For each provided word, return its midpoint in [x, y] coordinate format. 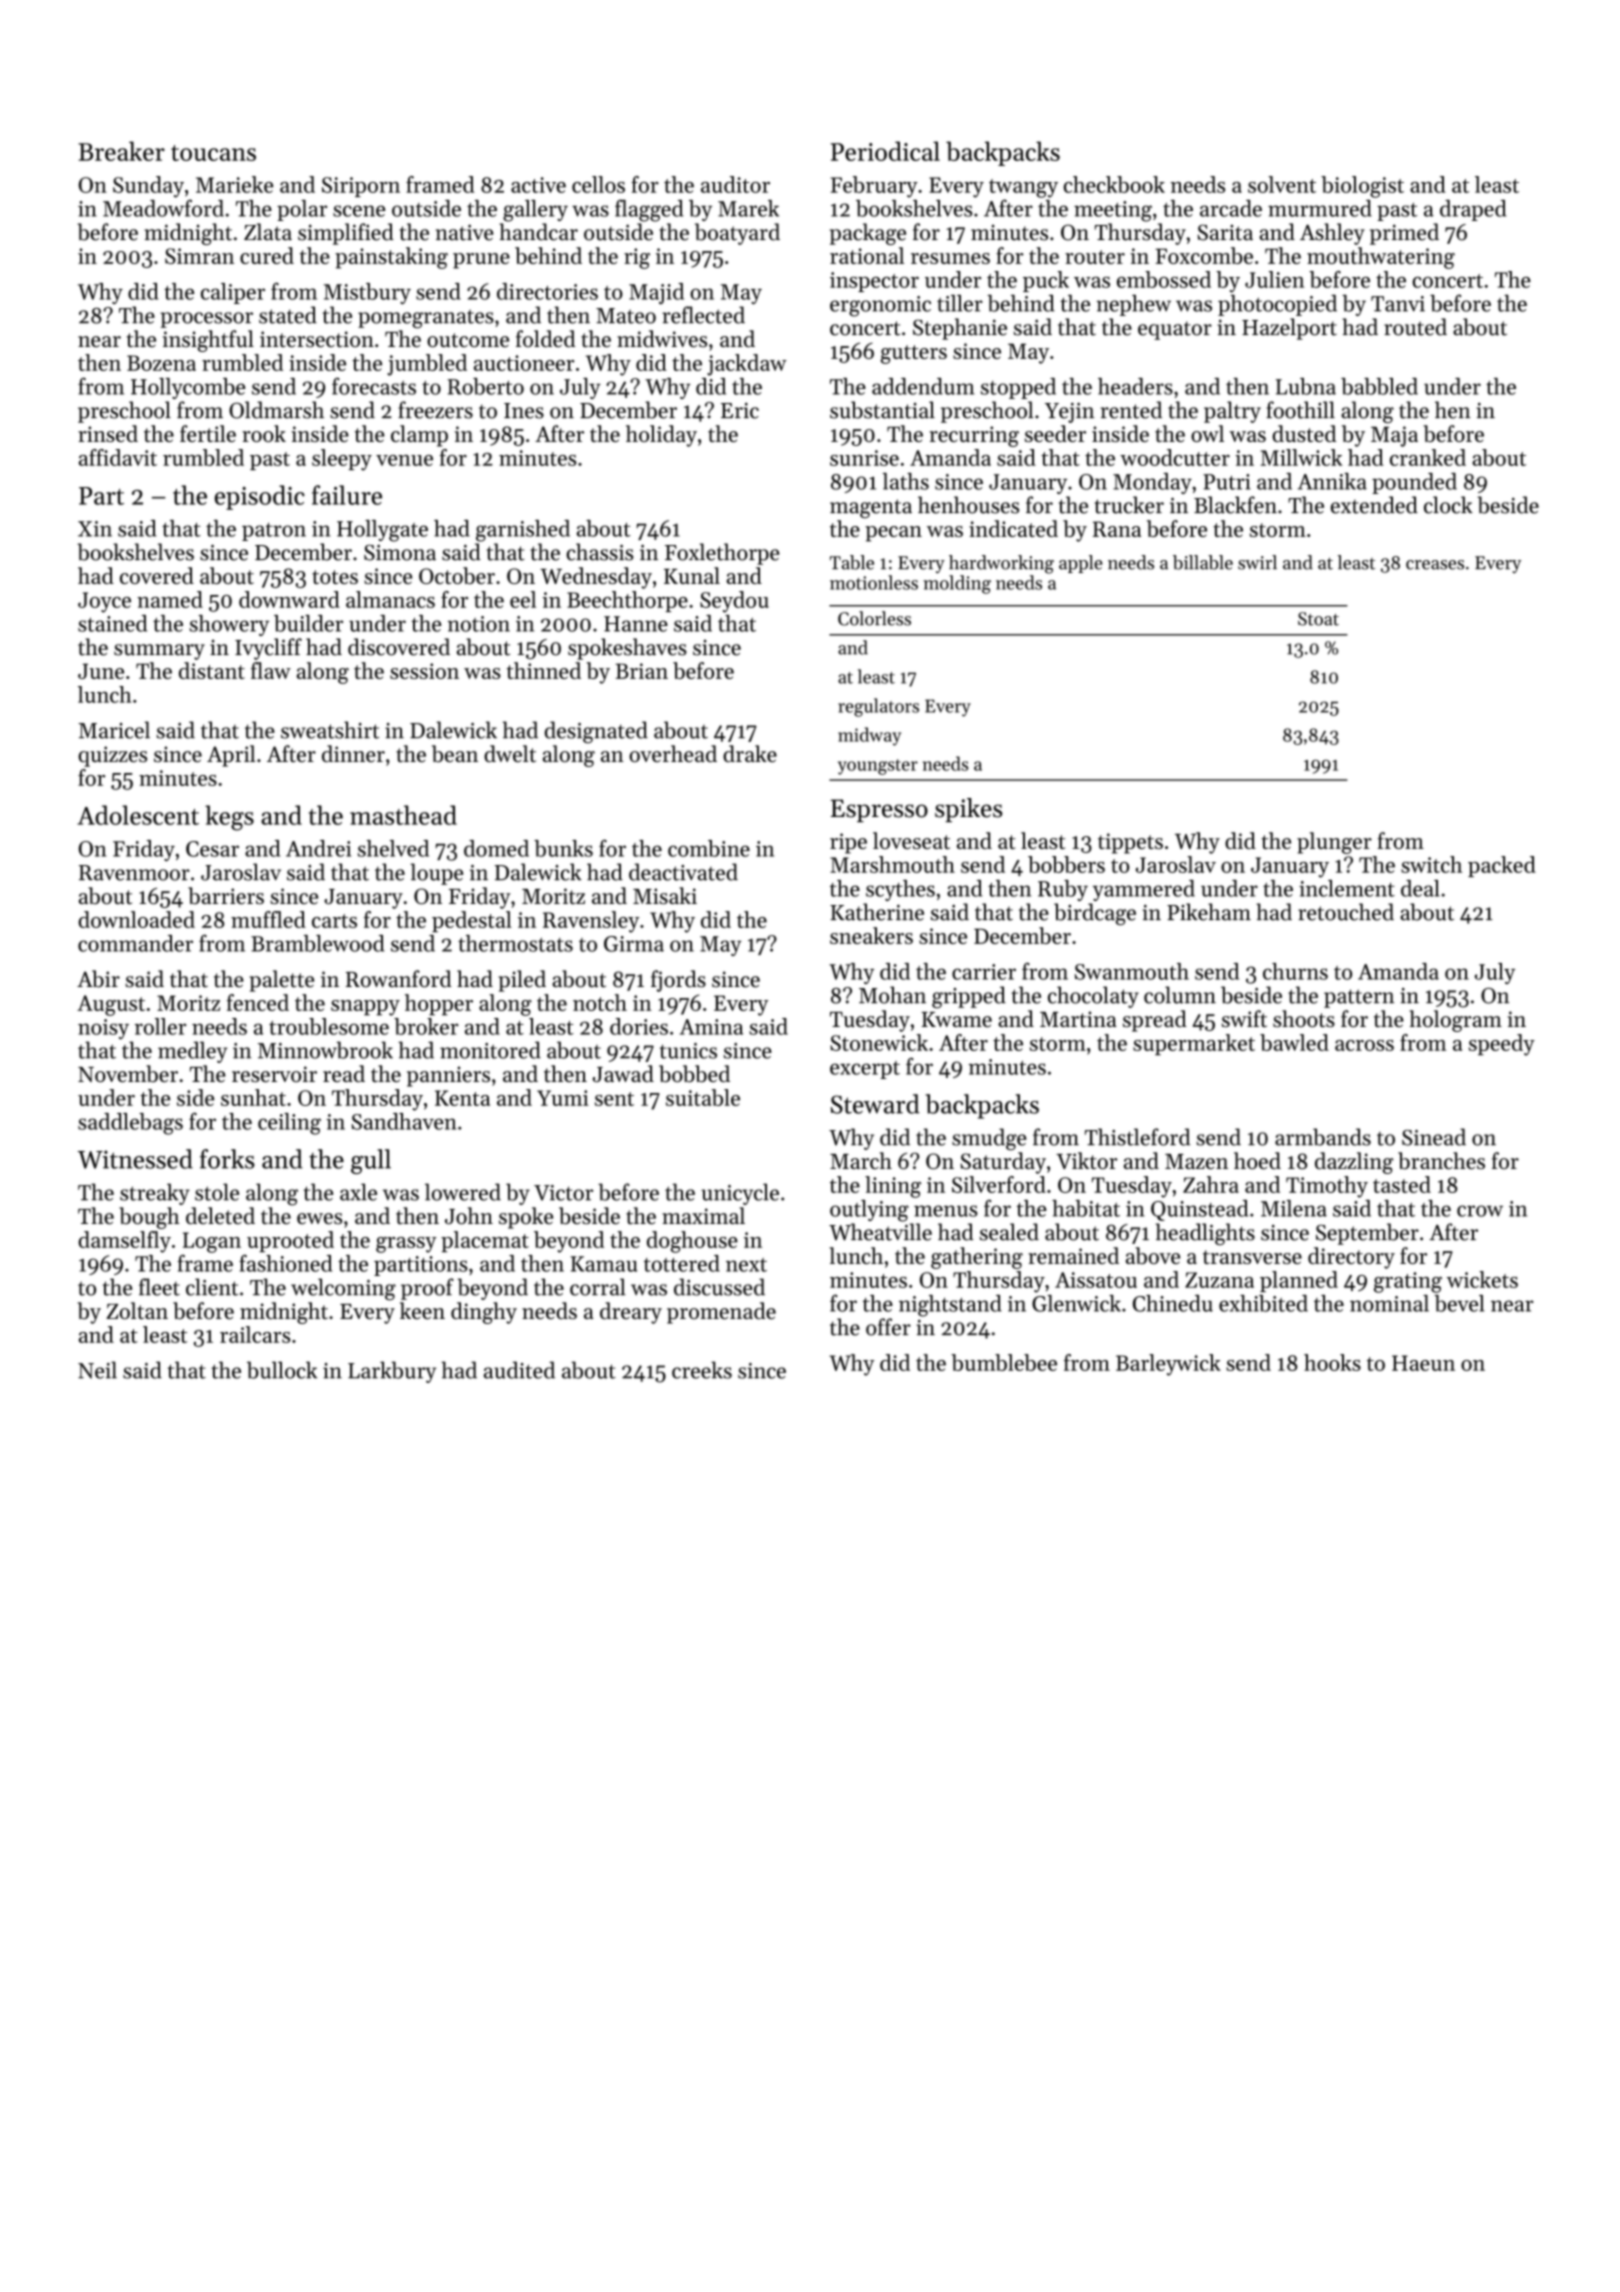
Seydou [734, 602]
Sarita [1225, 232]
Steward [875, 1104]
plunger [1334, 843]
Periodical [885, 151]
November [128, 1073]
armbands [1323, 1137]
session [424, 671]
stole [217, 1192]
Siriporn [361, 187]
